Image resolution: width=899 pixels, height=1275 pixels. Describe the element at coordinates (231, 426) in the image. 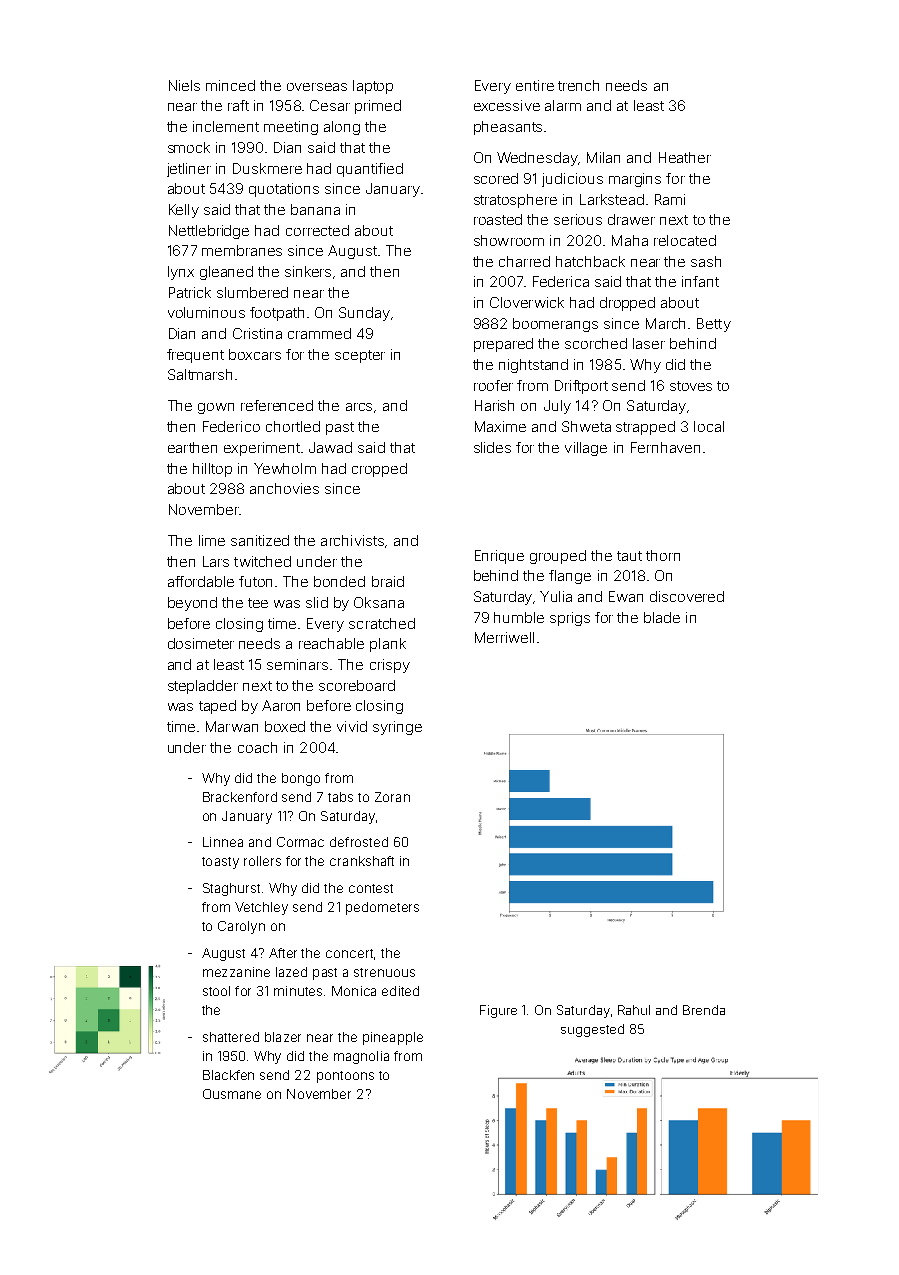

I see `Federico` at that location.
